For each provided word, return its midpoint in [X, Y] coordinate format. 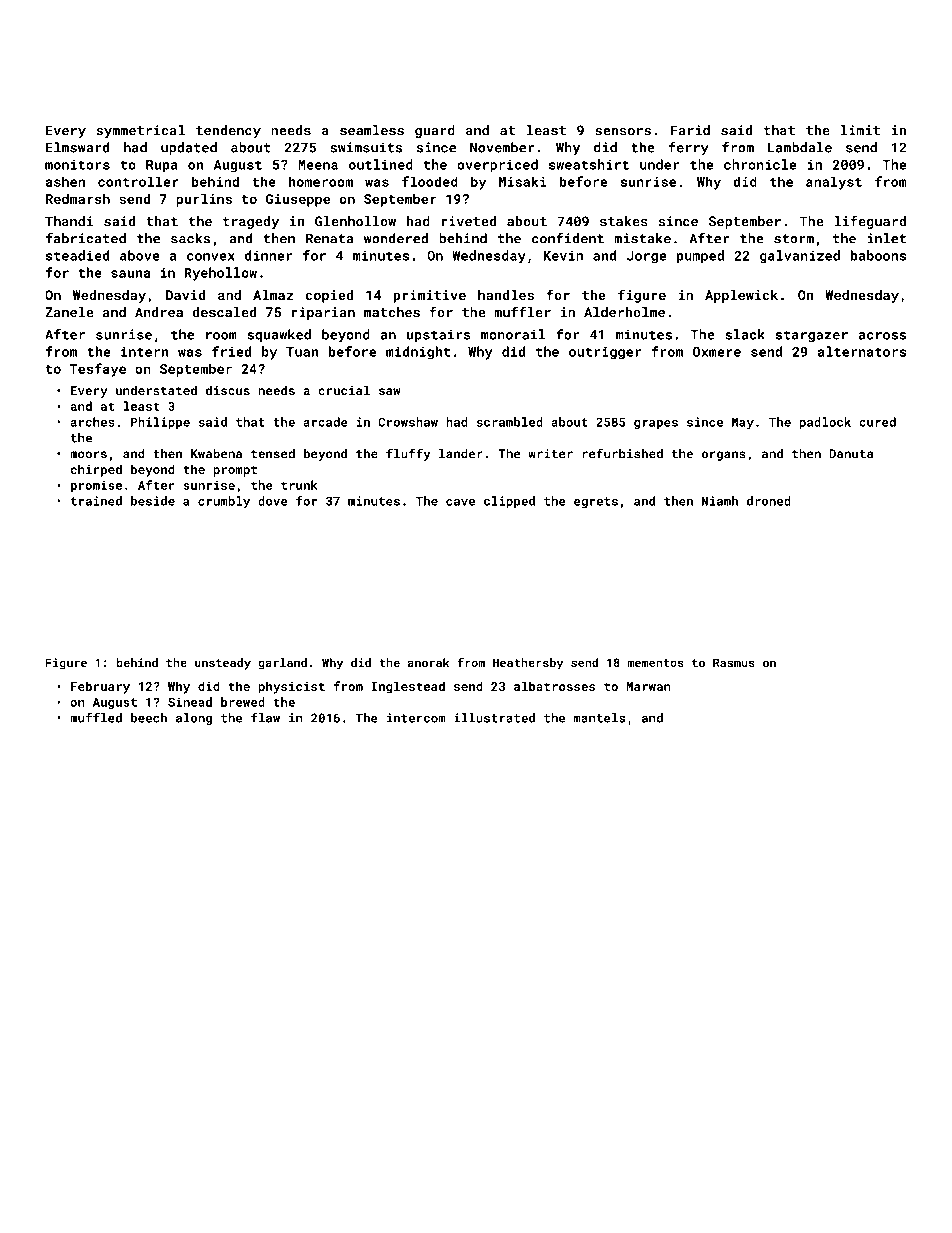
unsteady [223, 664]
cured [877, 422]
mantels [600, 718]
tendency [228, 131]
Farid [690, 130]
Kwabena [216, 454]
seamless [372, 130]
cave [460, 502]
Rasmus [734, 662]
